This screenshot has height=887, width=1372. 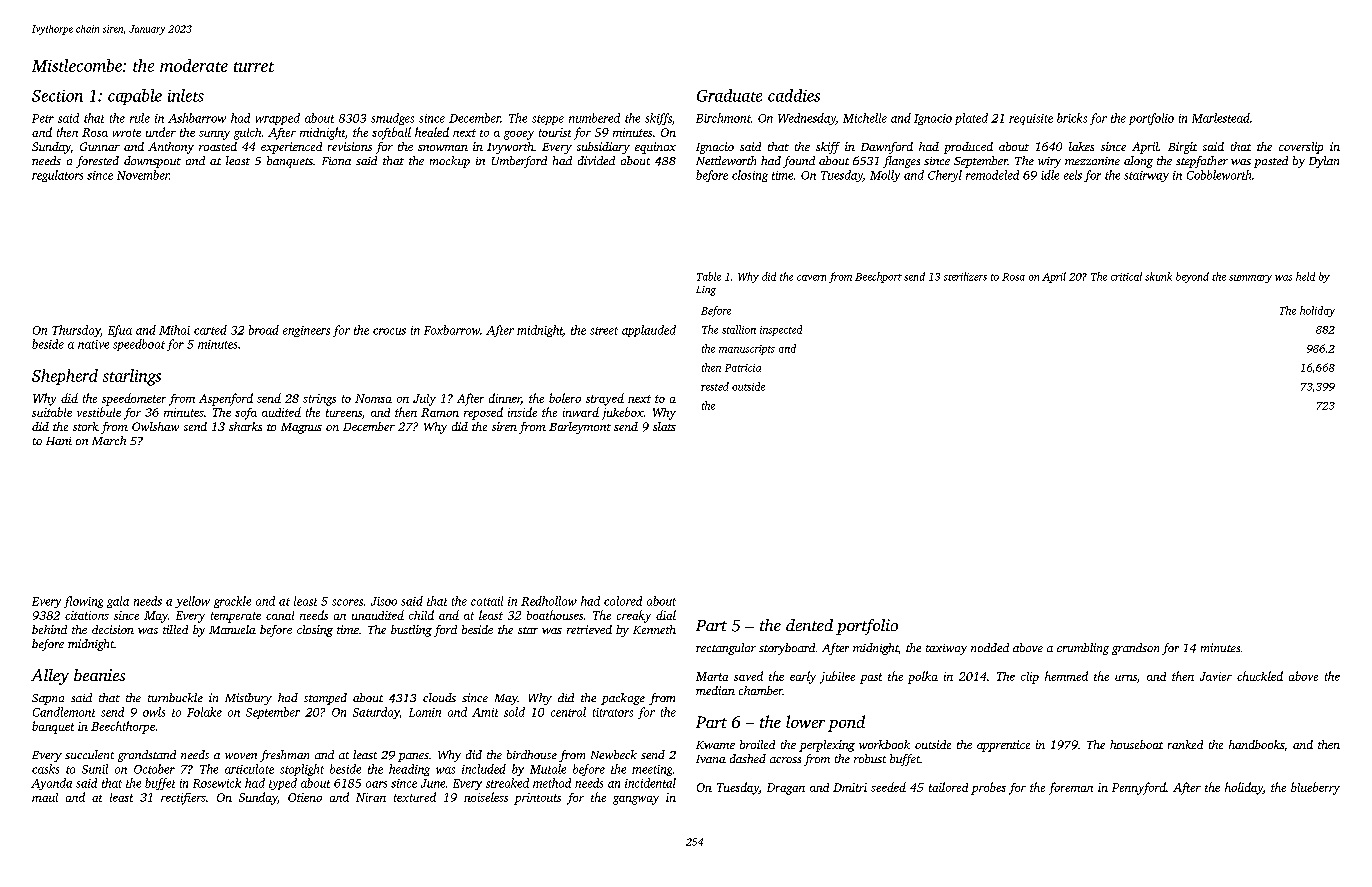 What do you see at coordinates (723, 118) in the screenshot?
I see `Birchmont` at bounding box center [723, 118].
